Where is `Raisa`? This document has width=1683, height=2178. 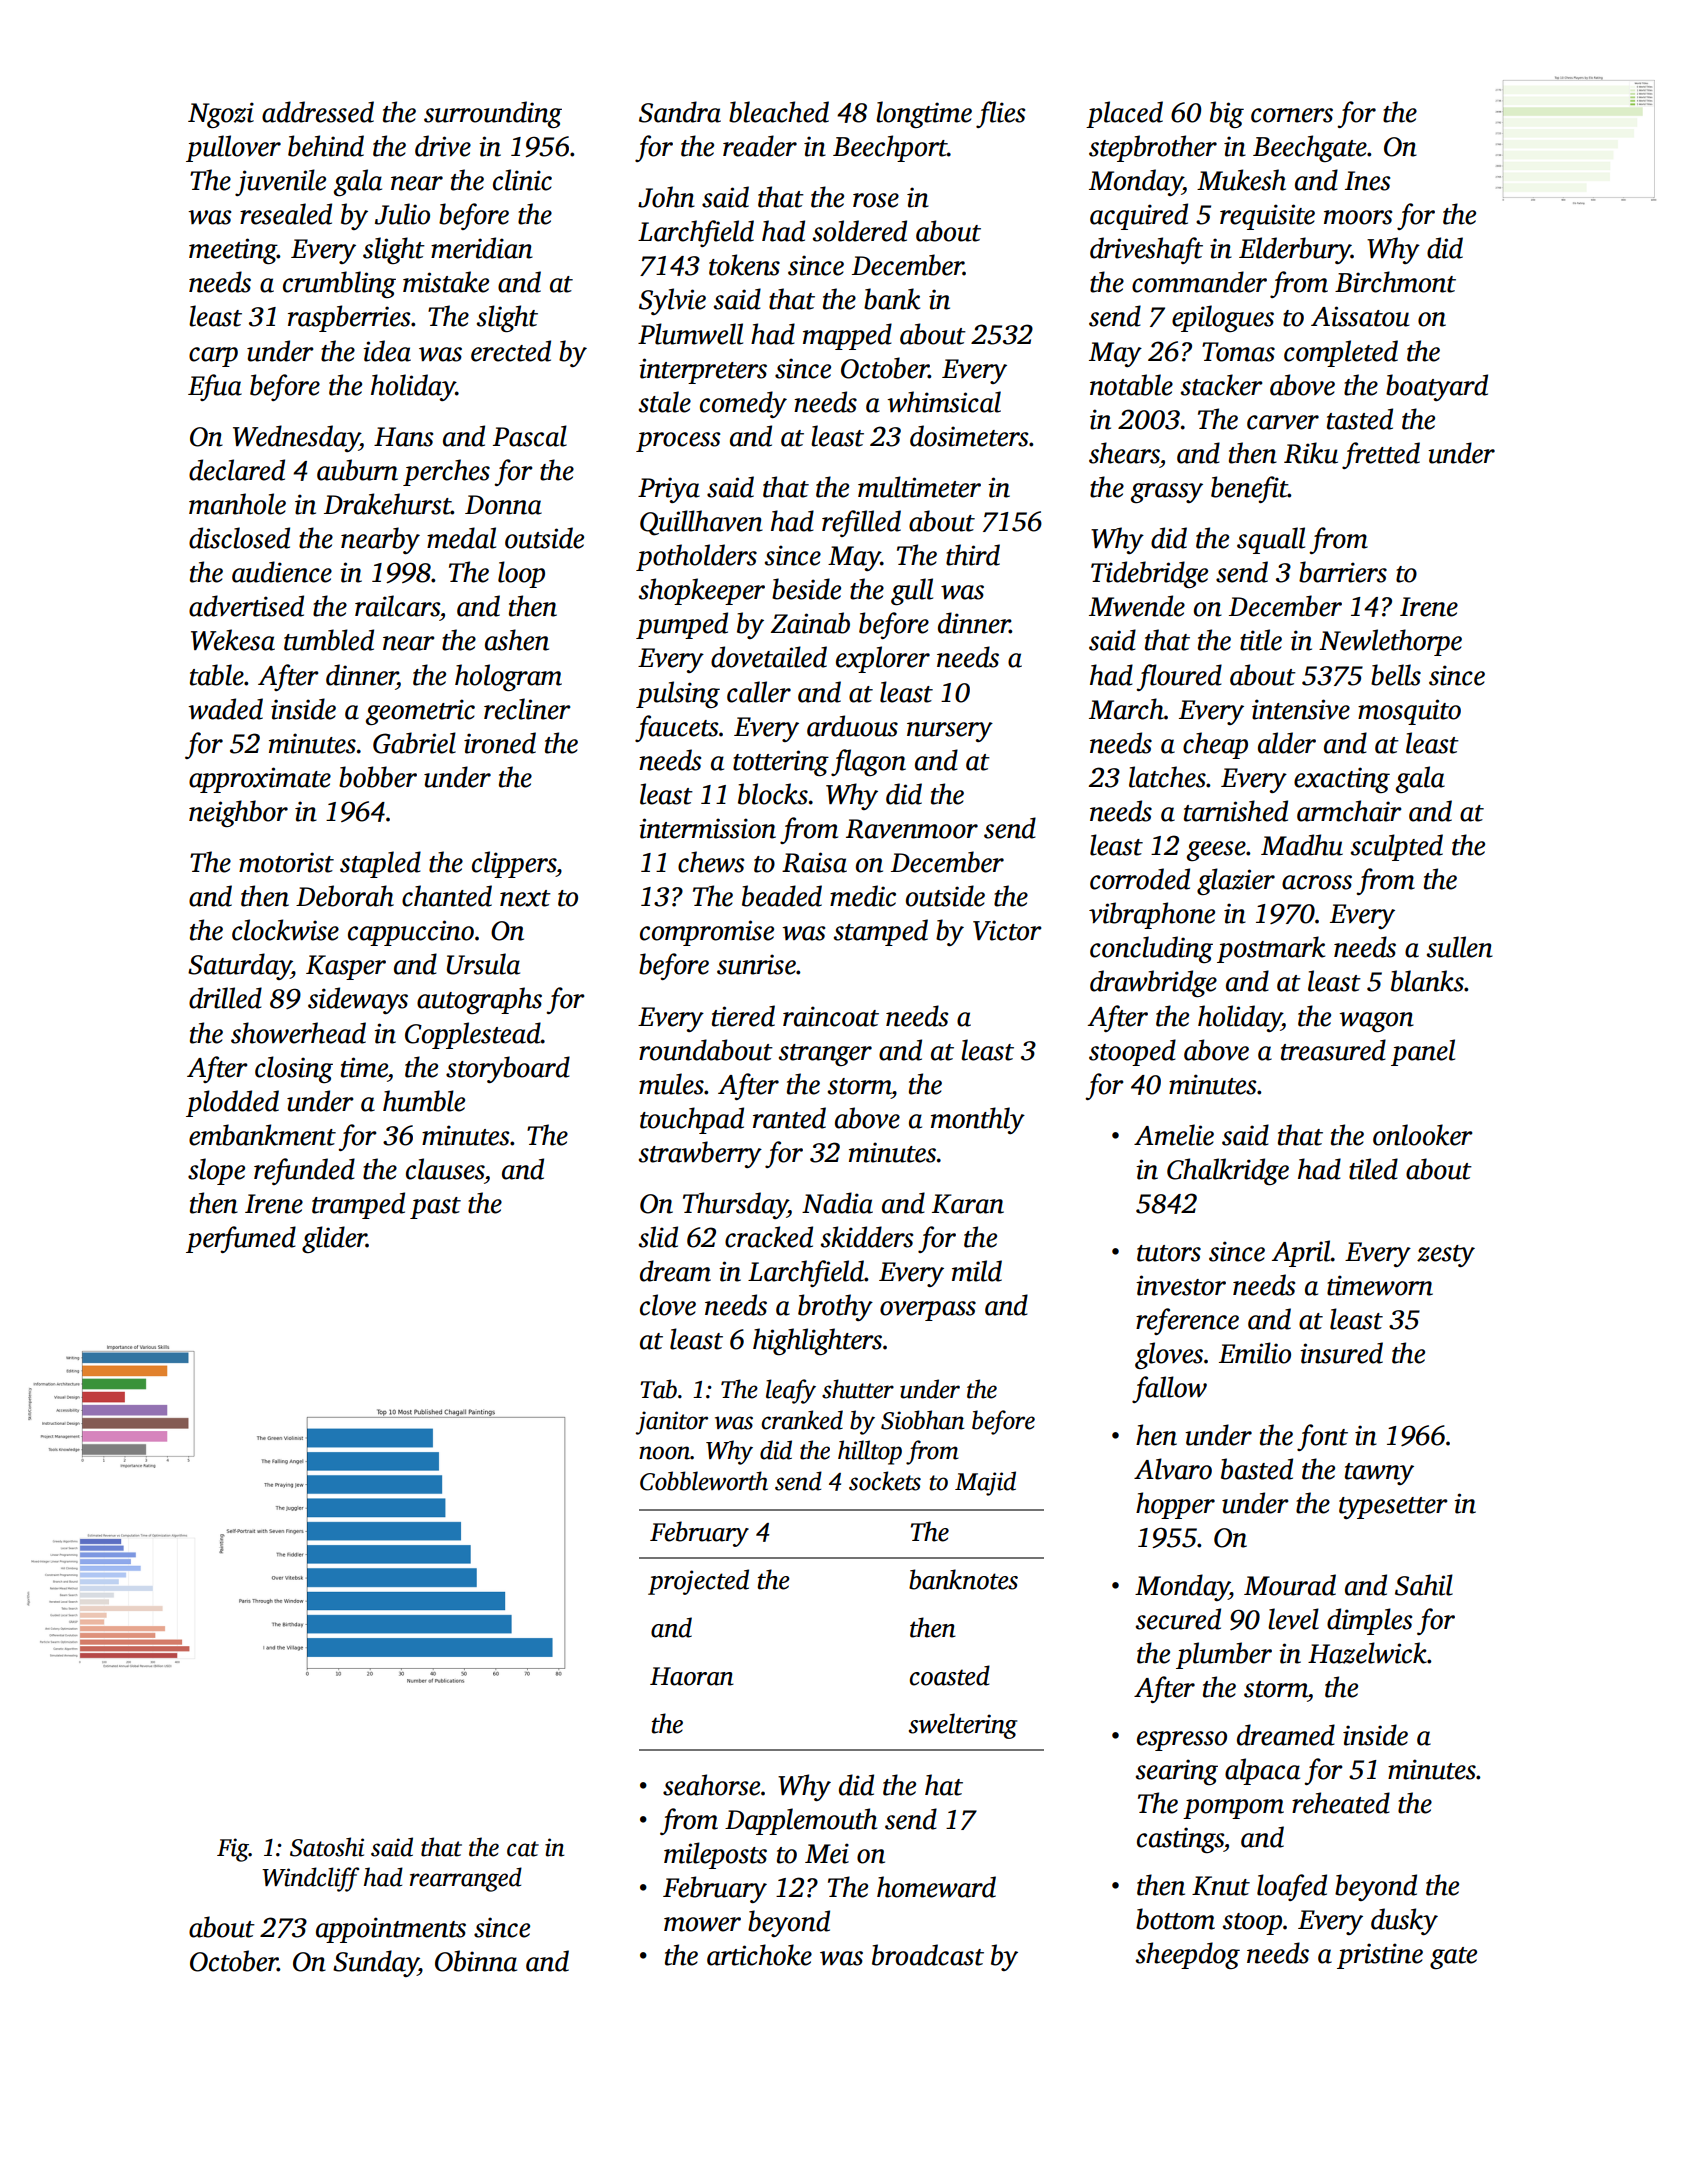 Raisa is located at coordinates (814, 862).
